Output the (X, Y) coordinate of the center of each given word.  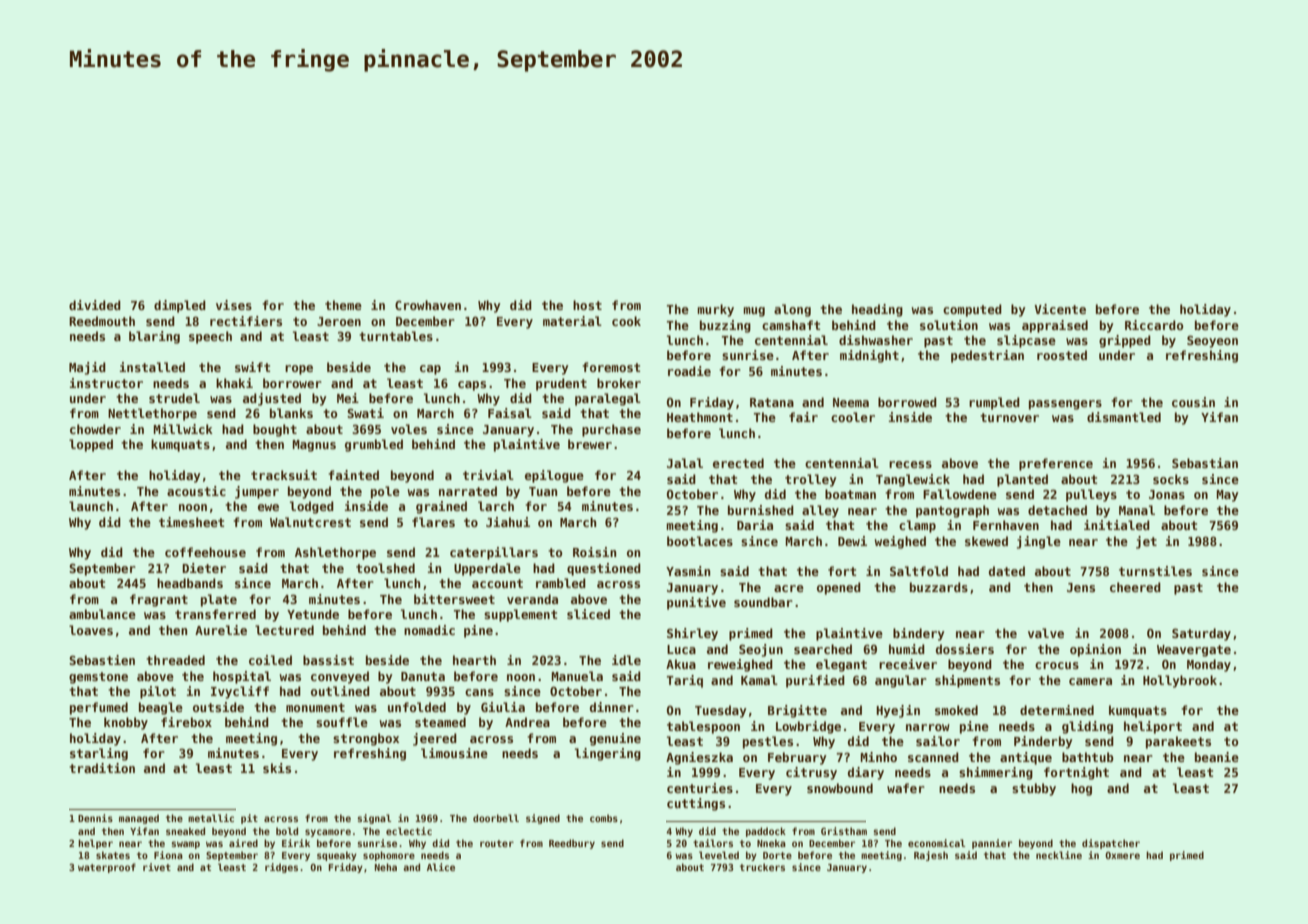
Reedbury (572, 844)
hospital (242, 677)
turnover (1009, 417)
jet (1146, 542)
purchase (611, 430)
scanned (933, 757)
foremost (611, 367)
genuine (615, 739)
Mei (348, 398)
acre (789, 588)
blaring (154, 337)
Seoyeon (1212, 341)
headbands (190, 583)
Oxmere (1122, 855)
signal (375, 819)
